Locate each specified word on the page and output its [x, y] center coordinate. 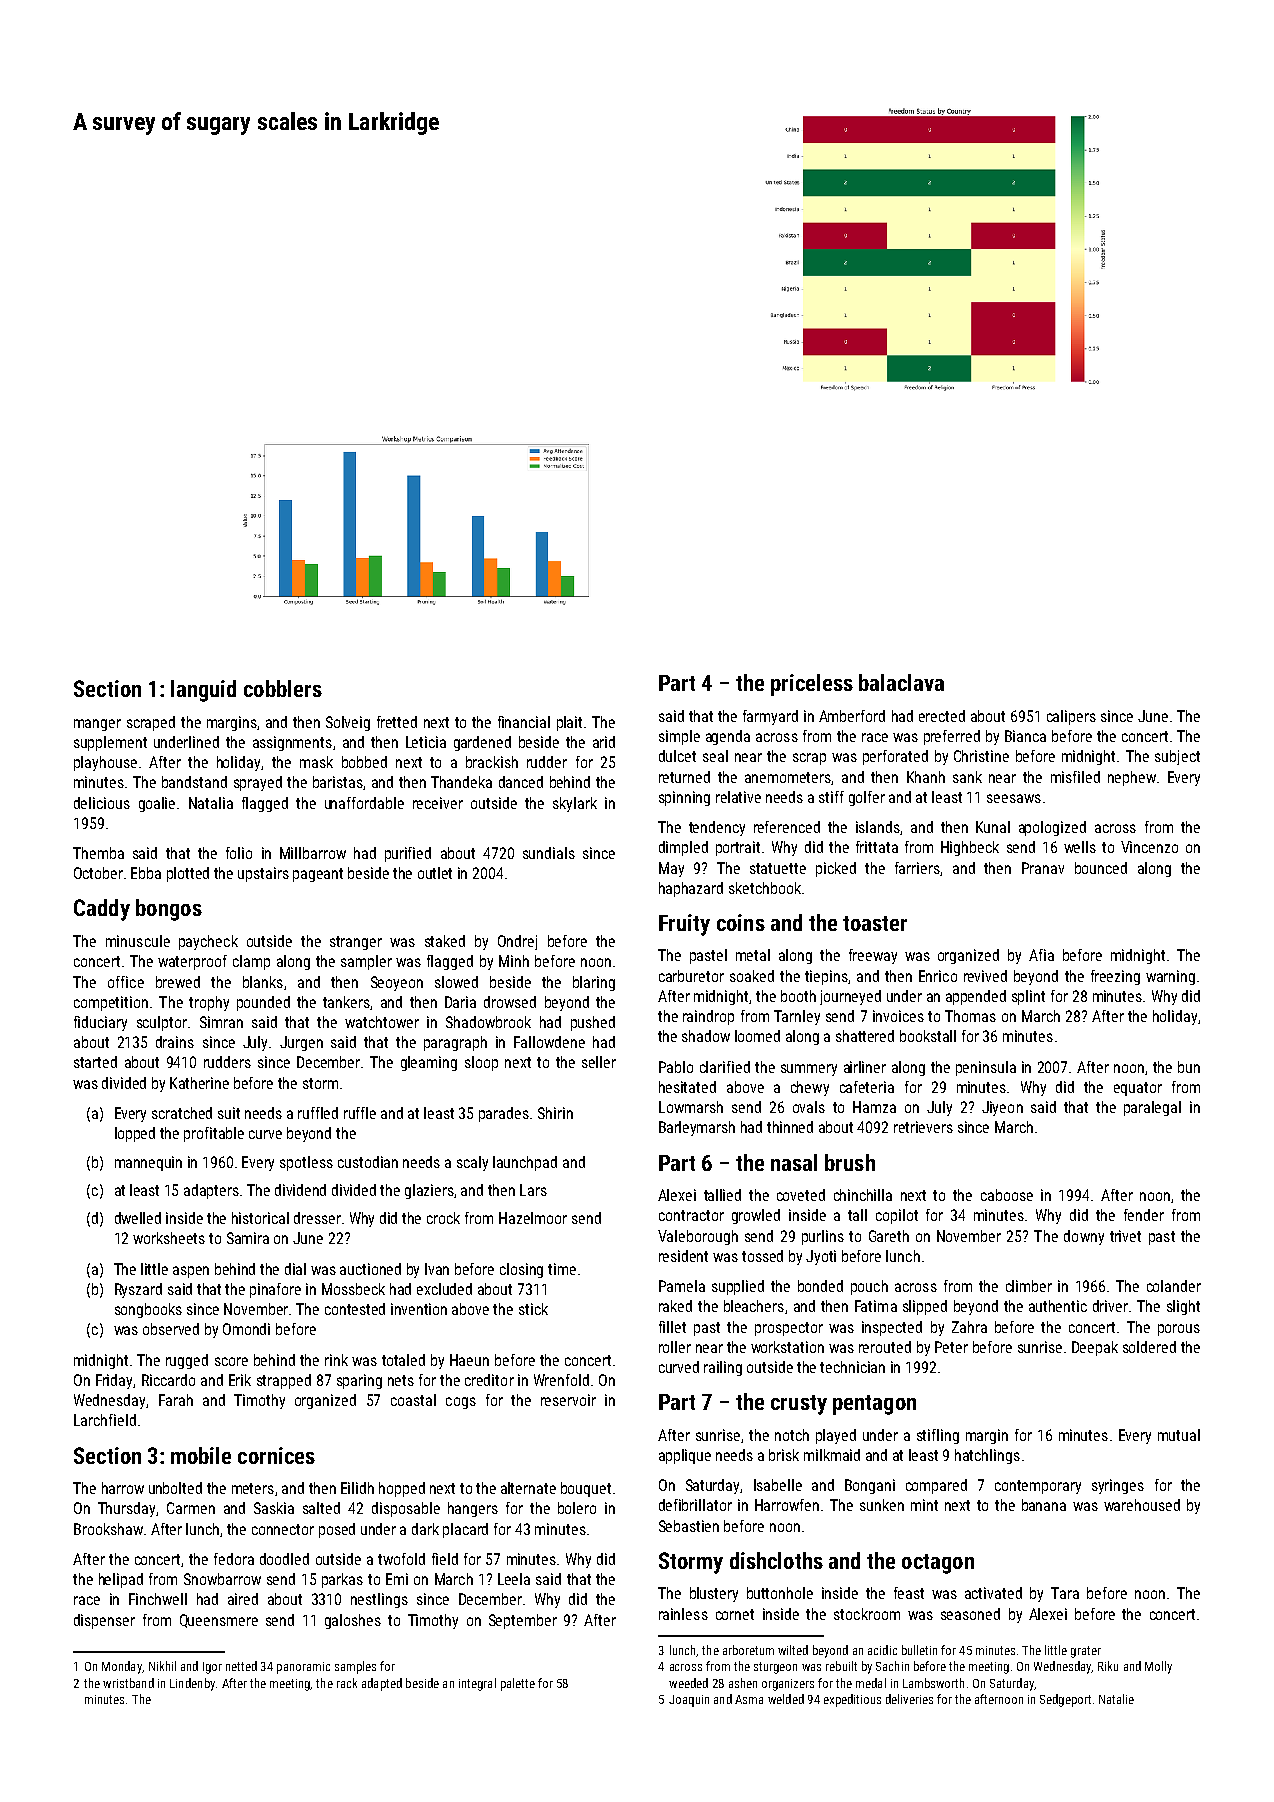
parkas [342, 1580]
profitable [214, 1134]
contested [355, 1309]
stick [533, 1309]
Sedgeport [1065, 1700]
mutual [1179, 1435]
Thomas [970, 1016]
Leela [514, 1579]
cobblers [283, 688]
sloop [481, 1063]
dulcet [677, 756]
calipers [1071, 717]
